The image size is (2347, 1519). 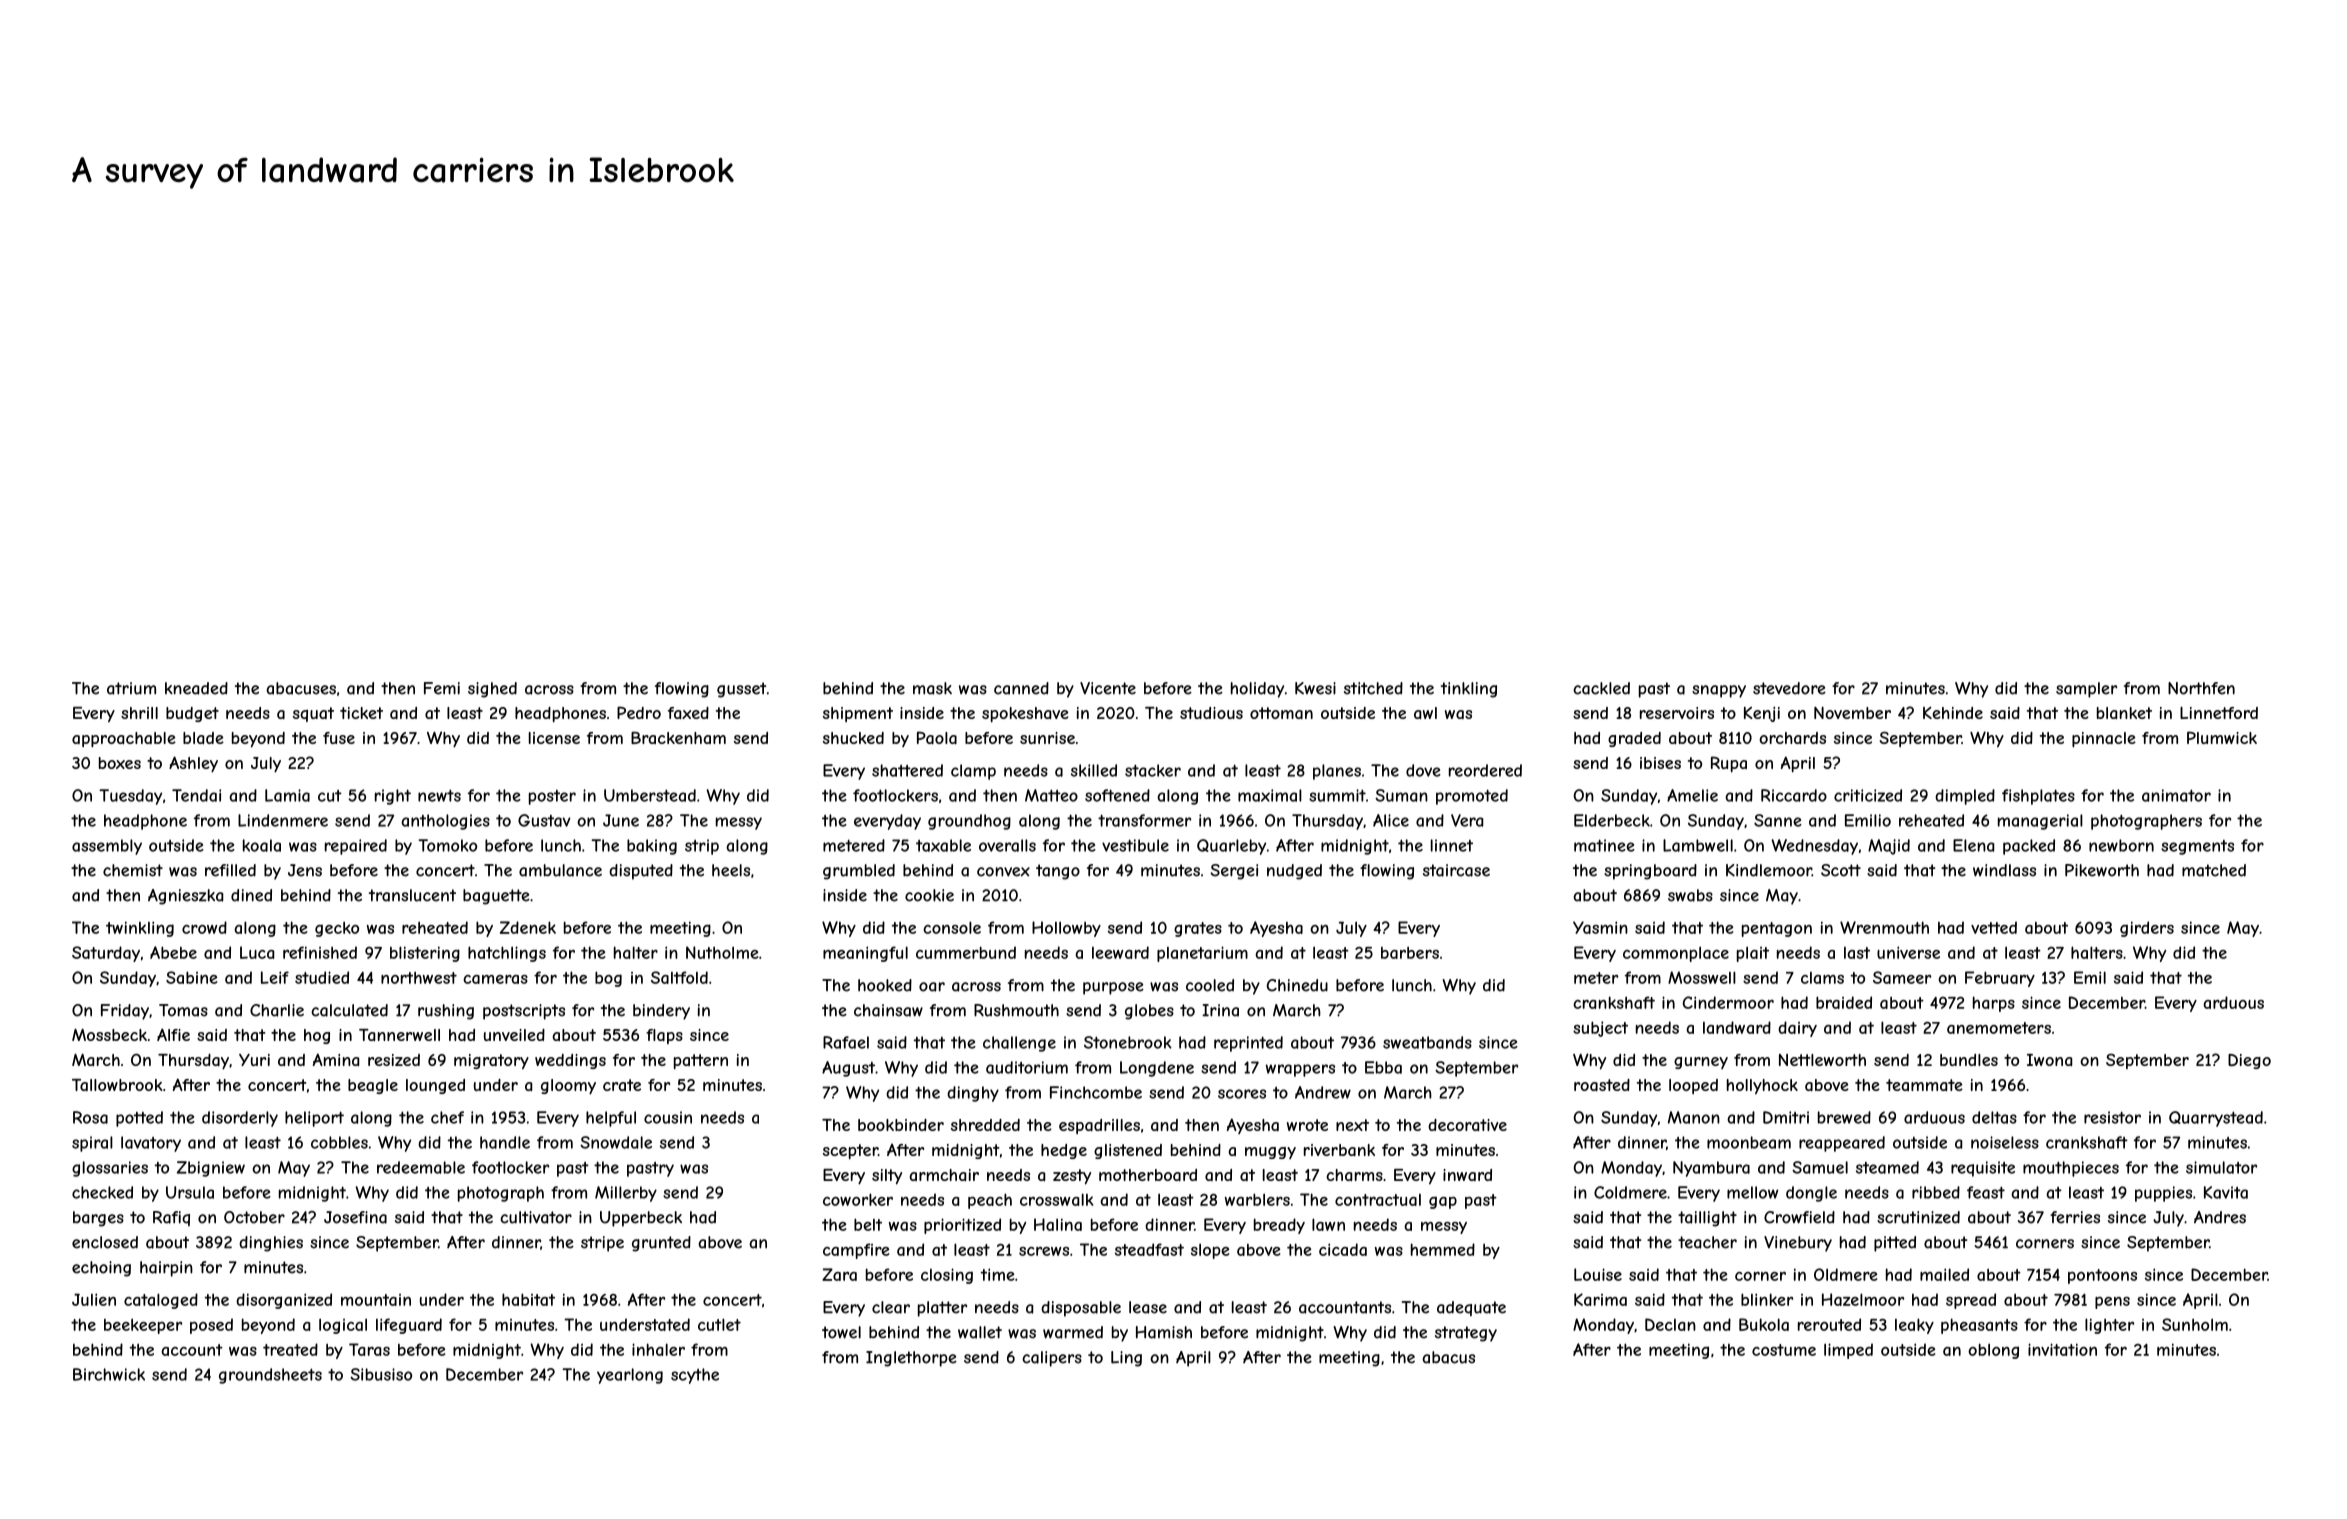 What do you see at coordinates (937, 737) in the screenshot?
I see `Paola` at bounding box center [937, 737].
